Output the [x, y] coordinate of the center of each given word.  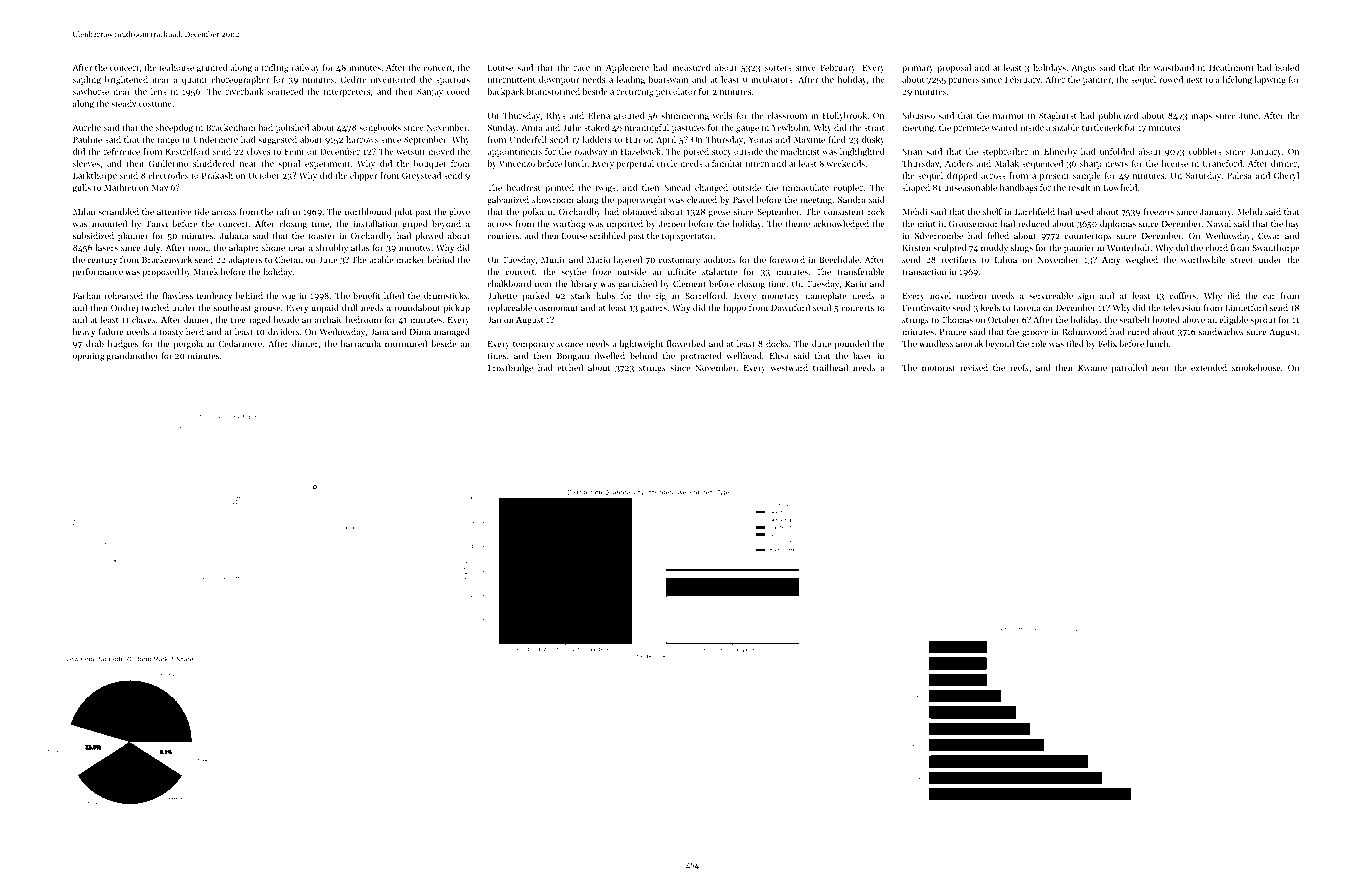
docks [777, 343]
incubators [772, 79]
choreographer [240, 80]
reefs [1019, 367]
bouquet [430, 164]
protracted [700, 356]
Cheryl [1286, 176]
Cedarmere [240, 343]
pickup [457, 308]
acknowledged [841, 224]
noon [198, 248]
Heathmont [1231, 67]
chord [1216, 247]
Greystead [421, 176]
